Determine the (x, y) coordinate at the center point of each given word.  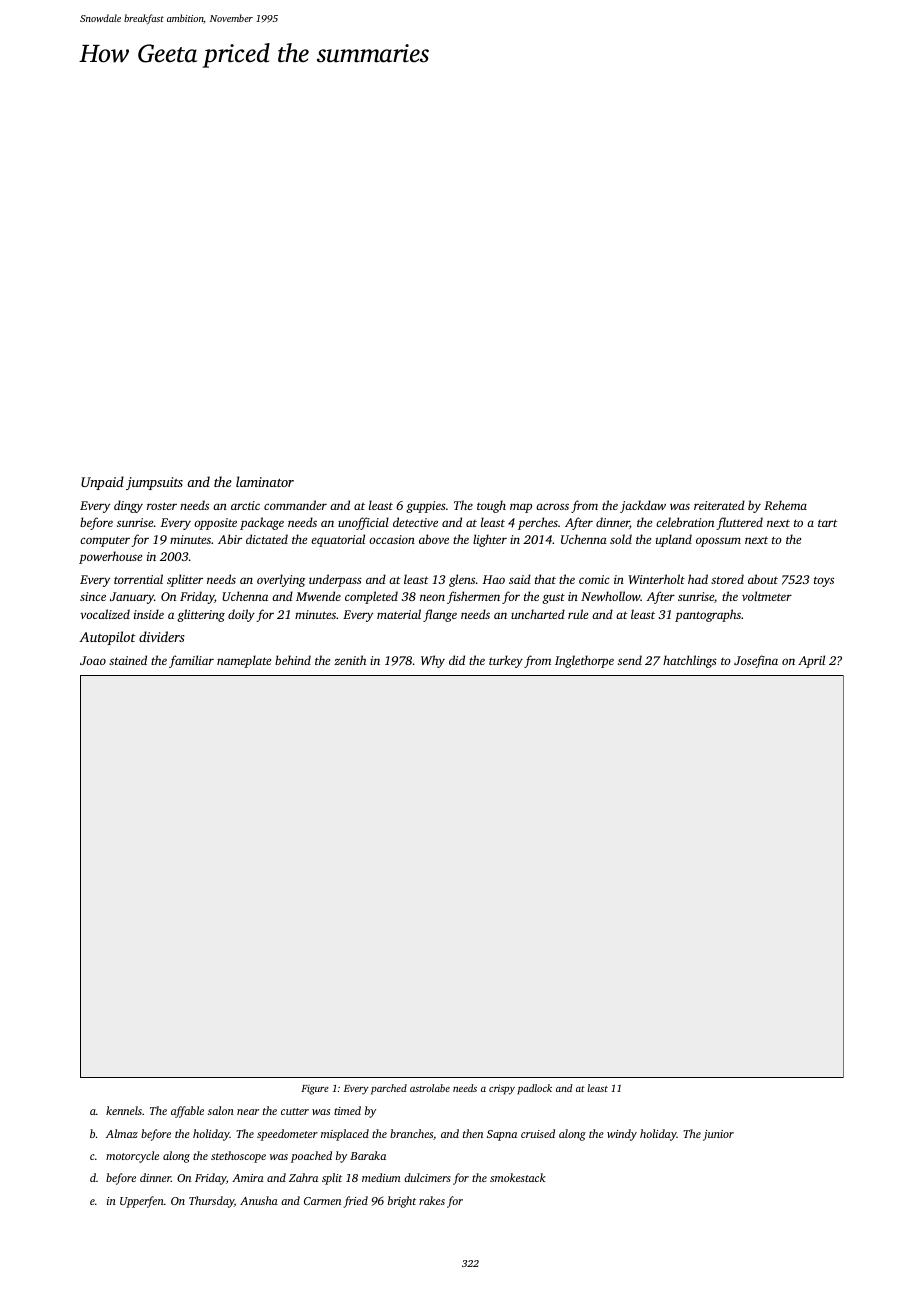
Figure (315, 1090)
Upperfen (142, 1202)
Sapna (502, 1135)
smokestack (518, 1177)
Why (433, 661)
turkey (506, 661)
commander (295, 505)
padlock (534, 1089)
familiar (191, 661)
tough (491, 506)
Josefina (756, 661)
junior (718, 1135)
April (811, 661)
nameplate (244, 661)
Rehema (785, 505)
